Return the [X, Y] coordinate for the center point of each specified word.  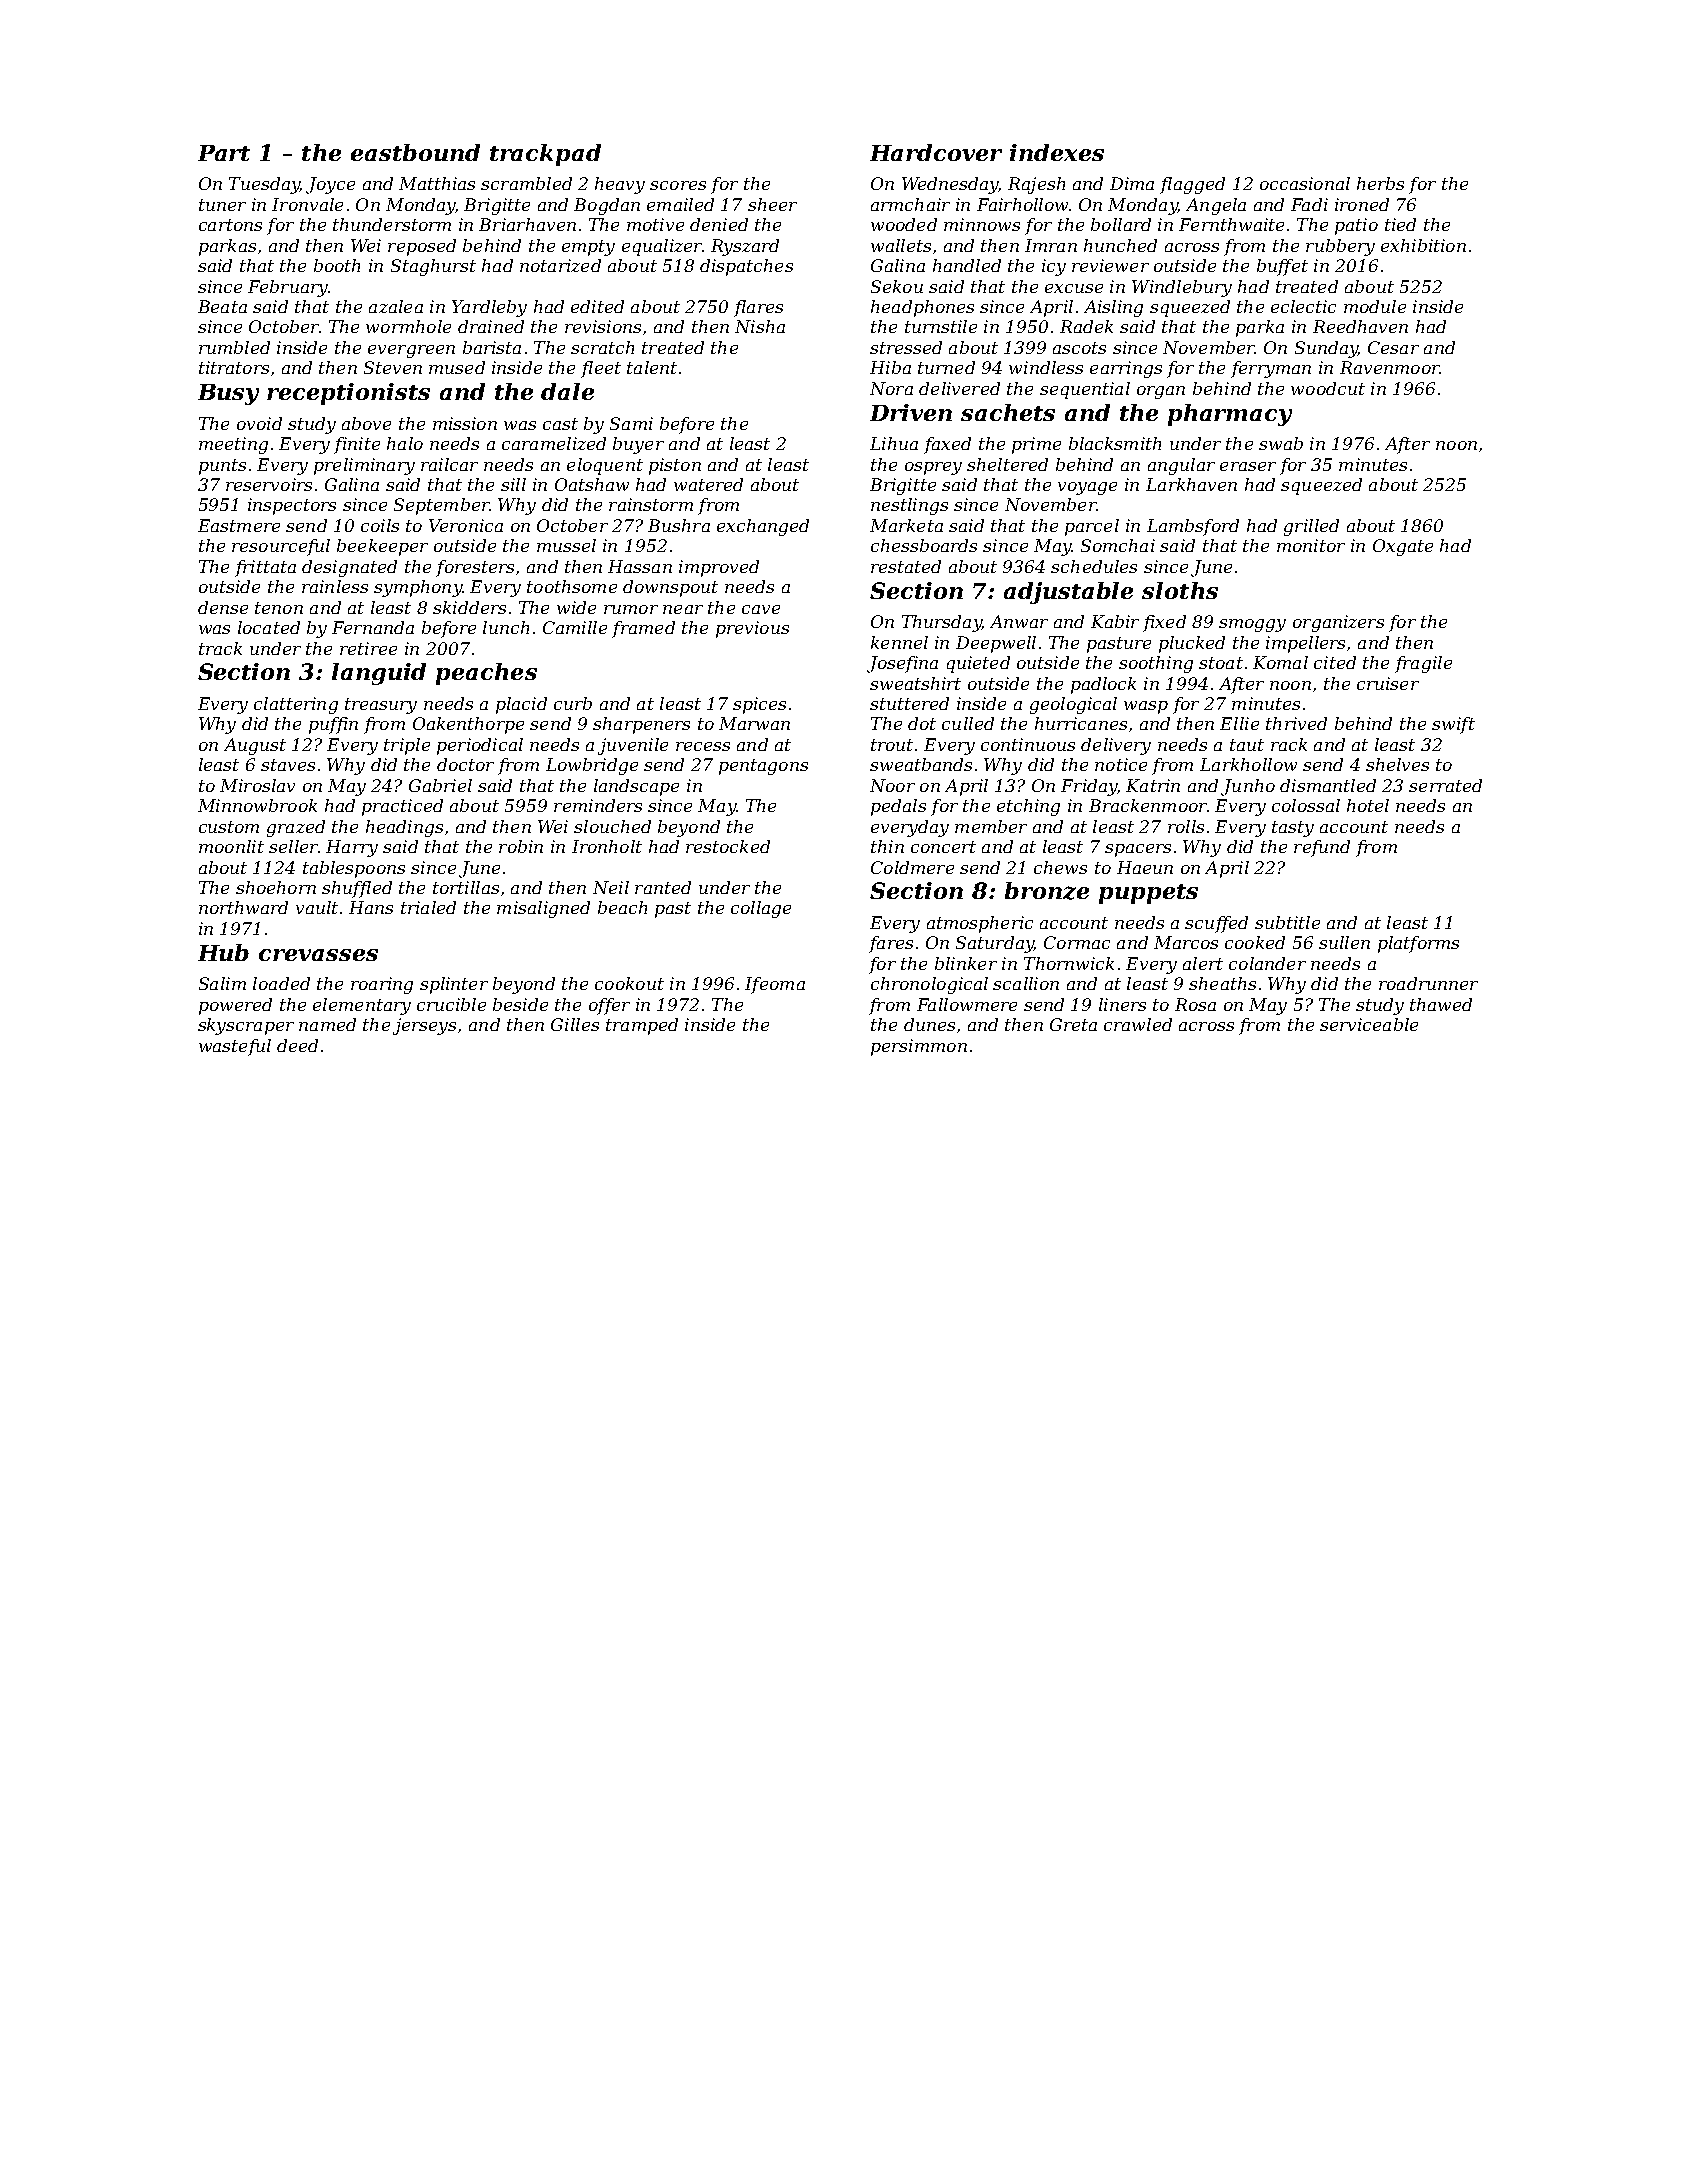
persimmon [919, 1047]
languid [379, 674]
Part [224, 153]
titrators [234, 367]
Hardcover [936, 152]
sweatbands [921, 764]
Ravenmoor [1390, 367]
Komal [1280, 662]
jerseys [424, 1026]
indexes [1057, 152]
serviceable [1369, 1024]
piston [675, 466]
